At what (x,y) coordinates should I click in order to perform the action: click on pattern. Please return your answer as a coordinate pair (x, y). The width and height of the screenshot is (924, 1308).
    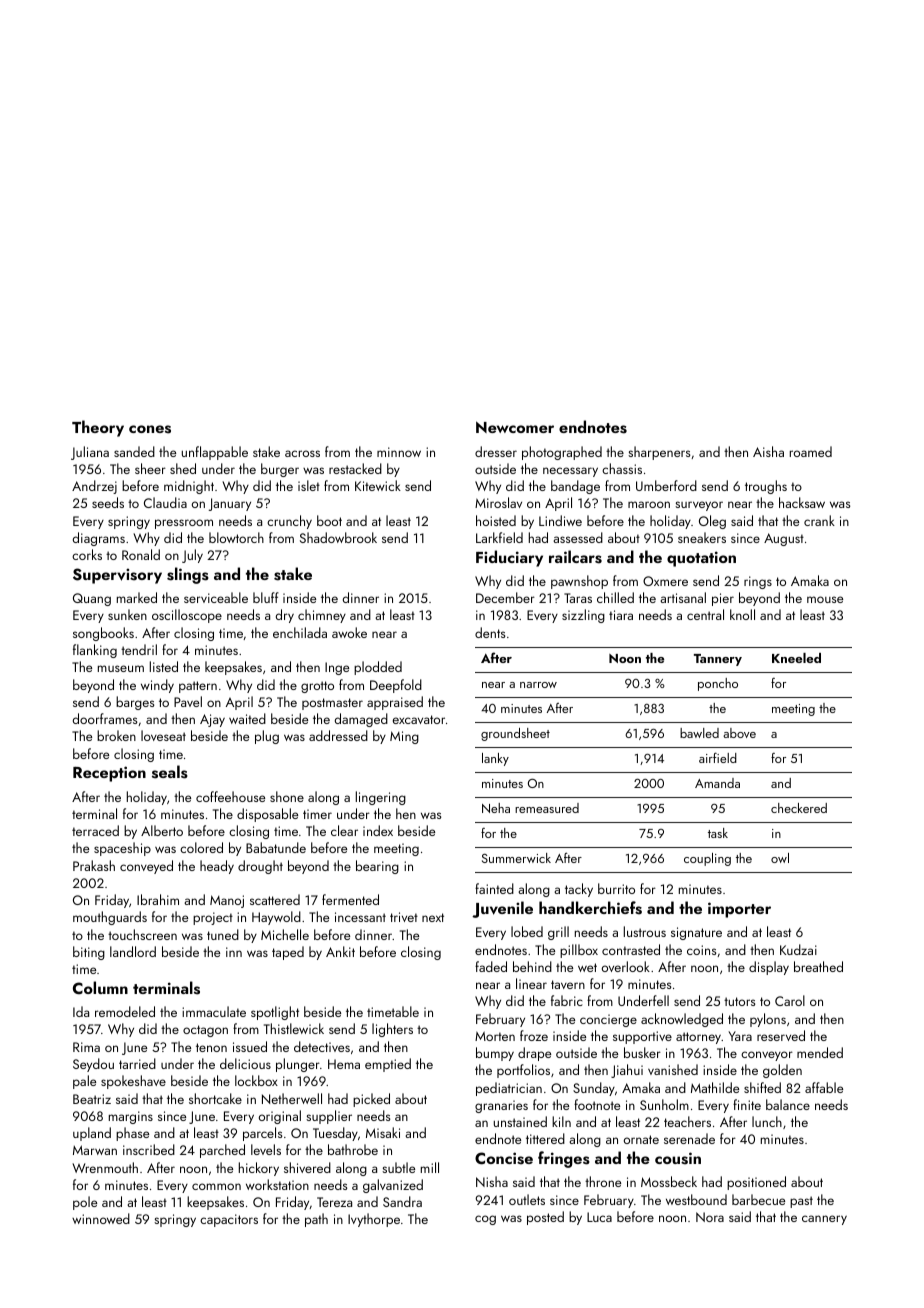
    Looking at the image, I should click on (198, 687).
